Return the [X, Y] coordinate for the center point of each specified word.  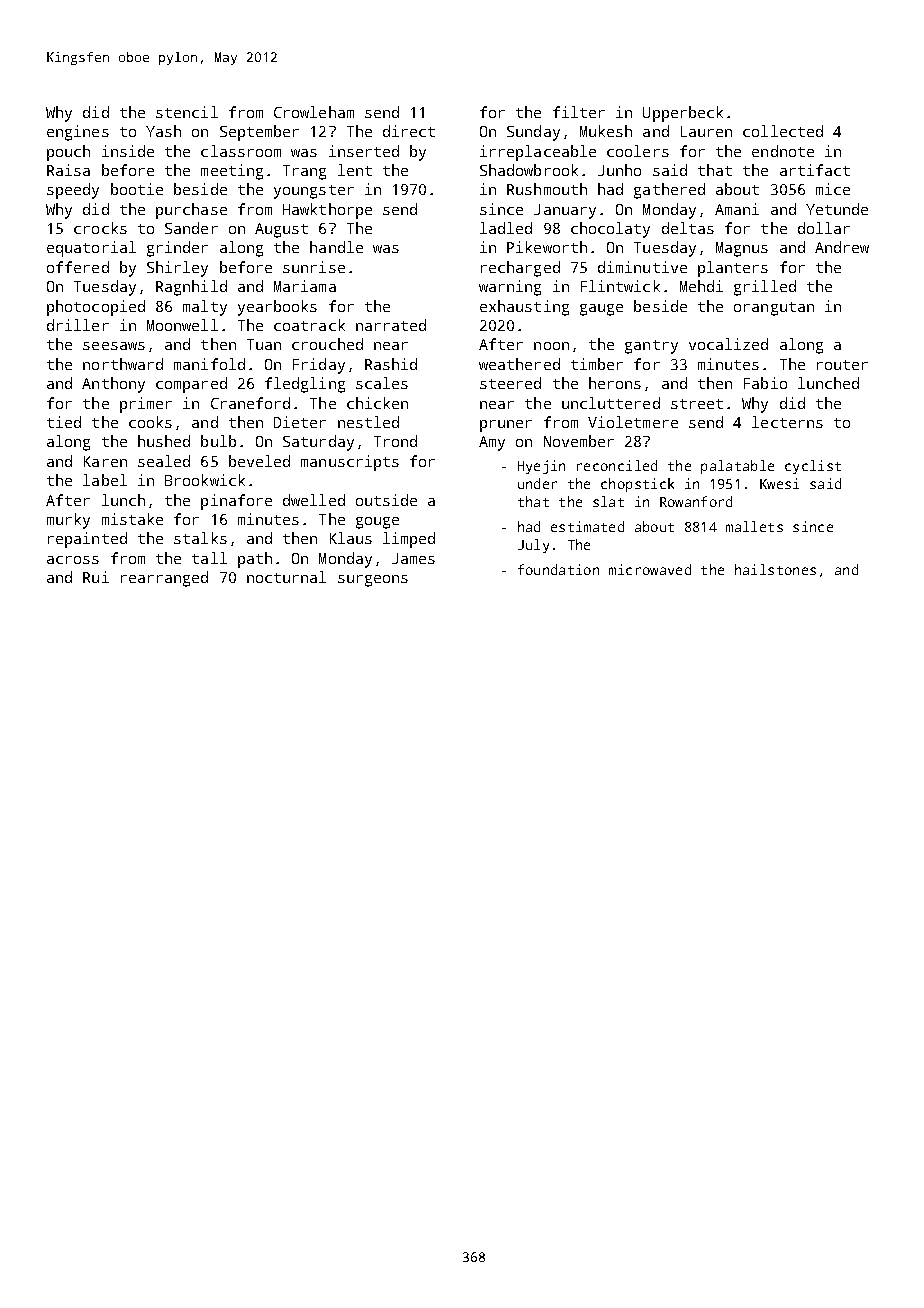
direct [409, 131]
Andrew [842, 247]
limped [409, 540]
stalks [200, 538]
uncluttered [611, 403]
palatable [737, 467]
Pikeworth [547, 247]
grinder [177, 249]
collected [783, 131]
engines [78, 133]
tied [64, 422]
